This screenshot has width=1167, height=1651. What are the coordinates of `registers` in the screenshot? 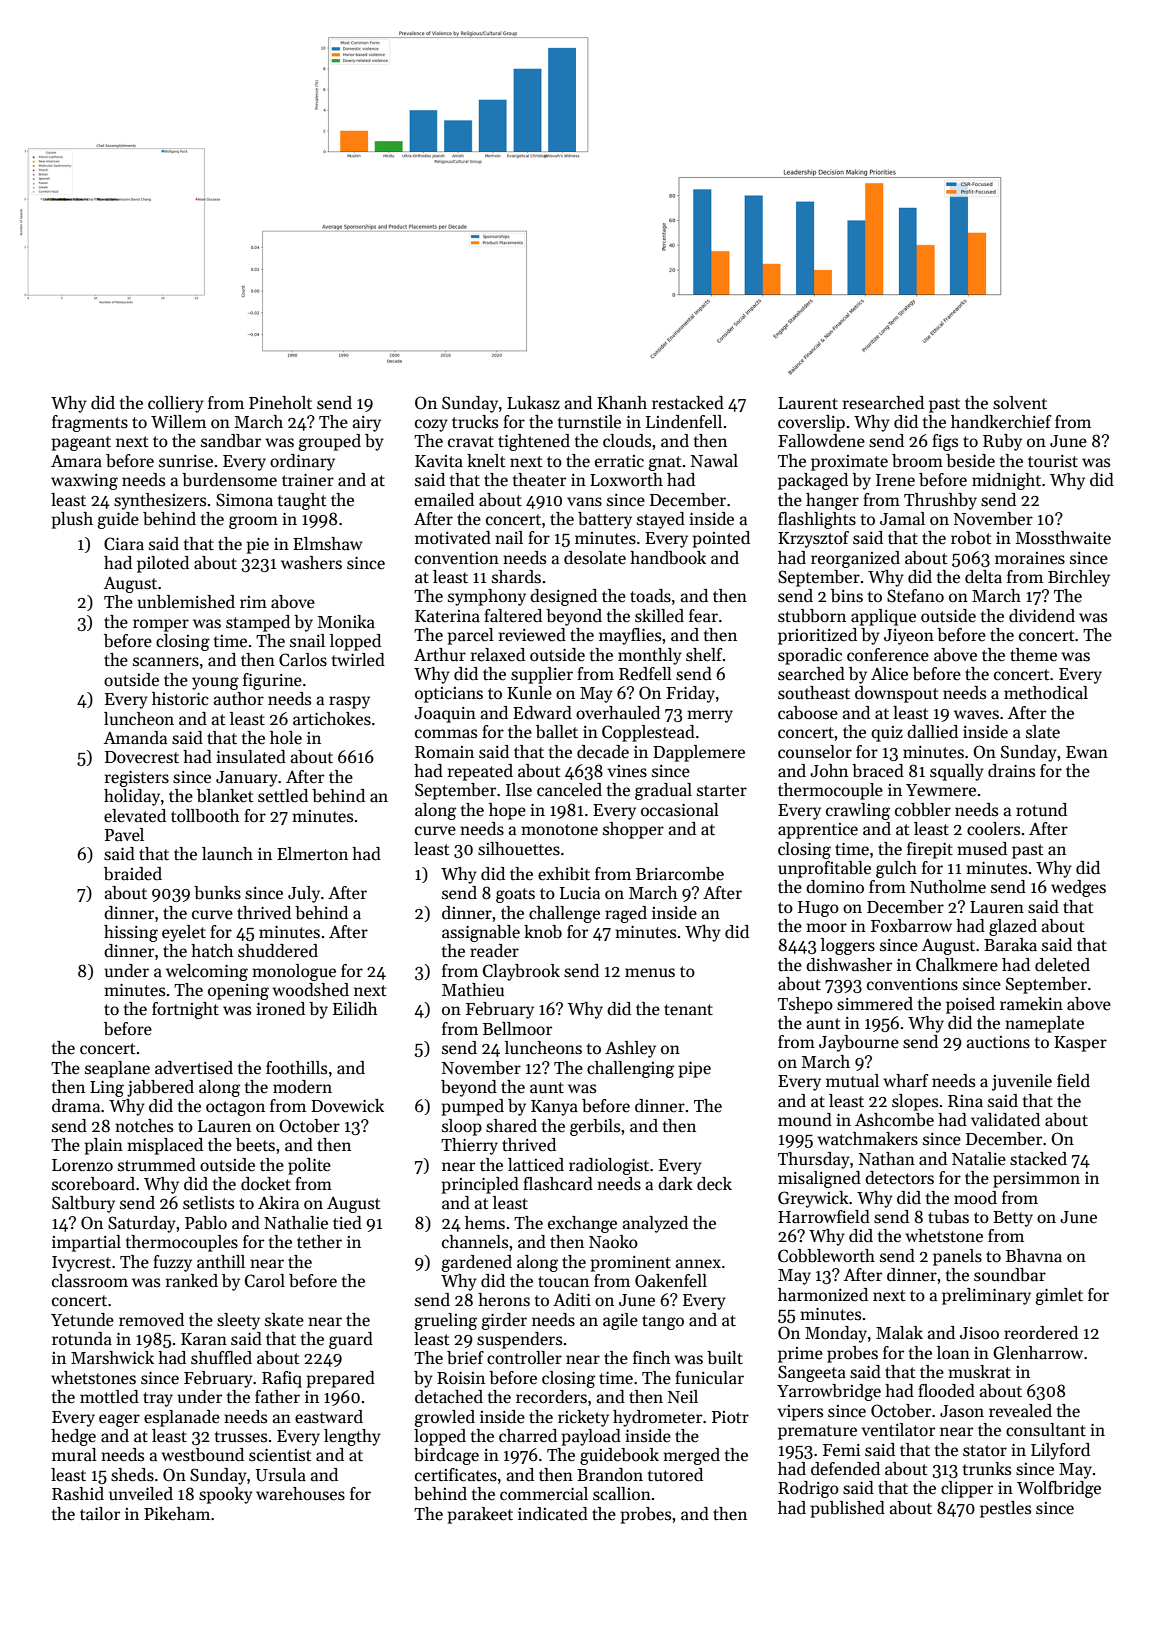 It's located at (137, 779).
